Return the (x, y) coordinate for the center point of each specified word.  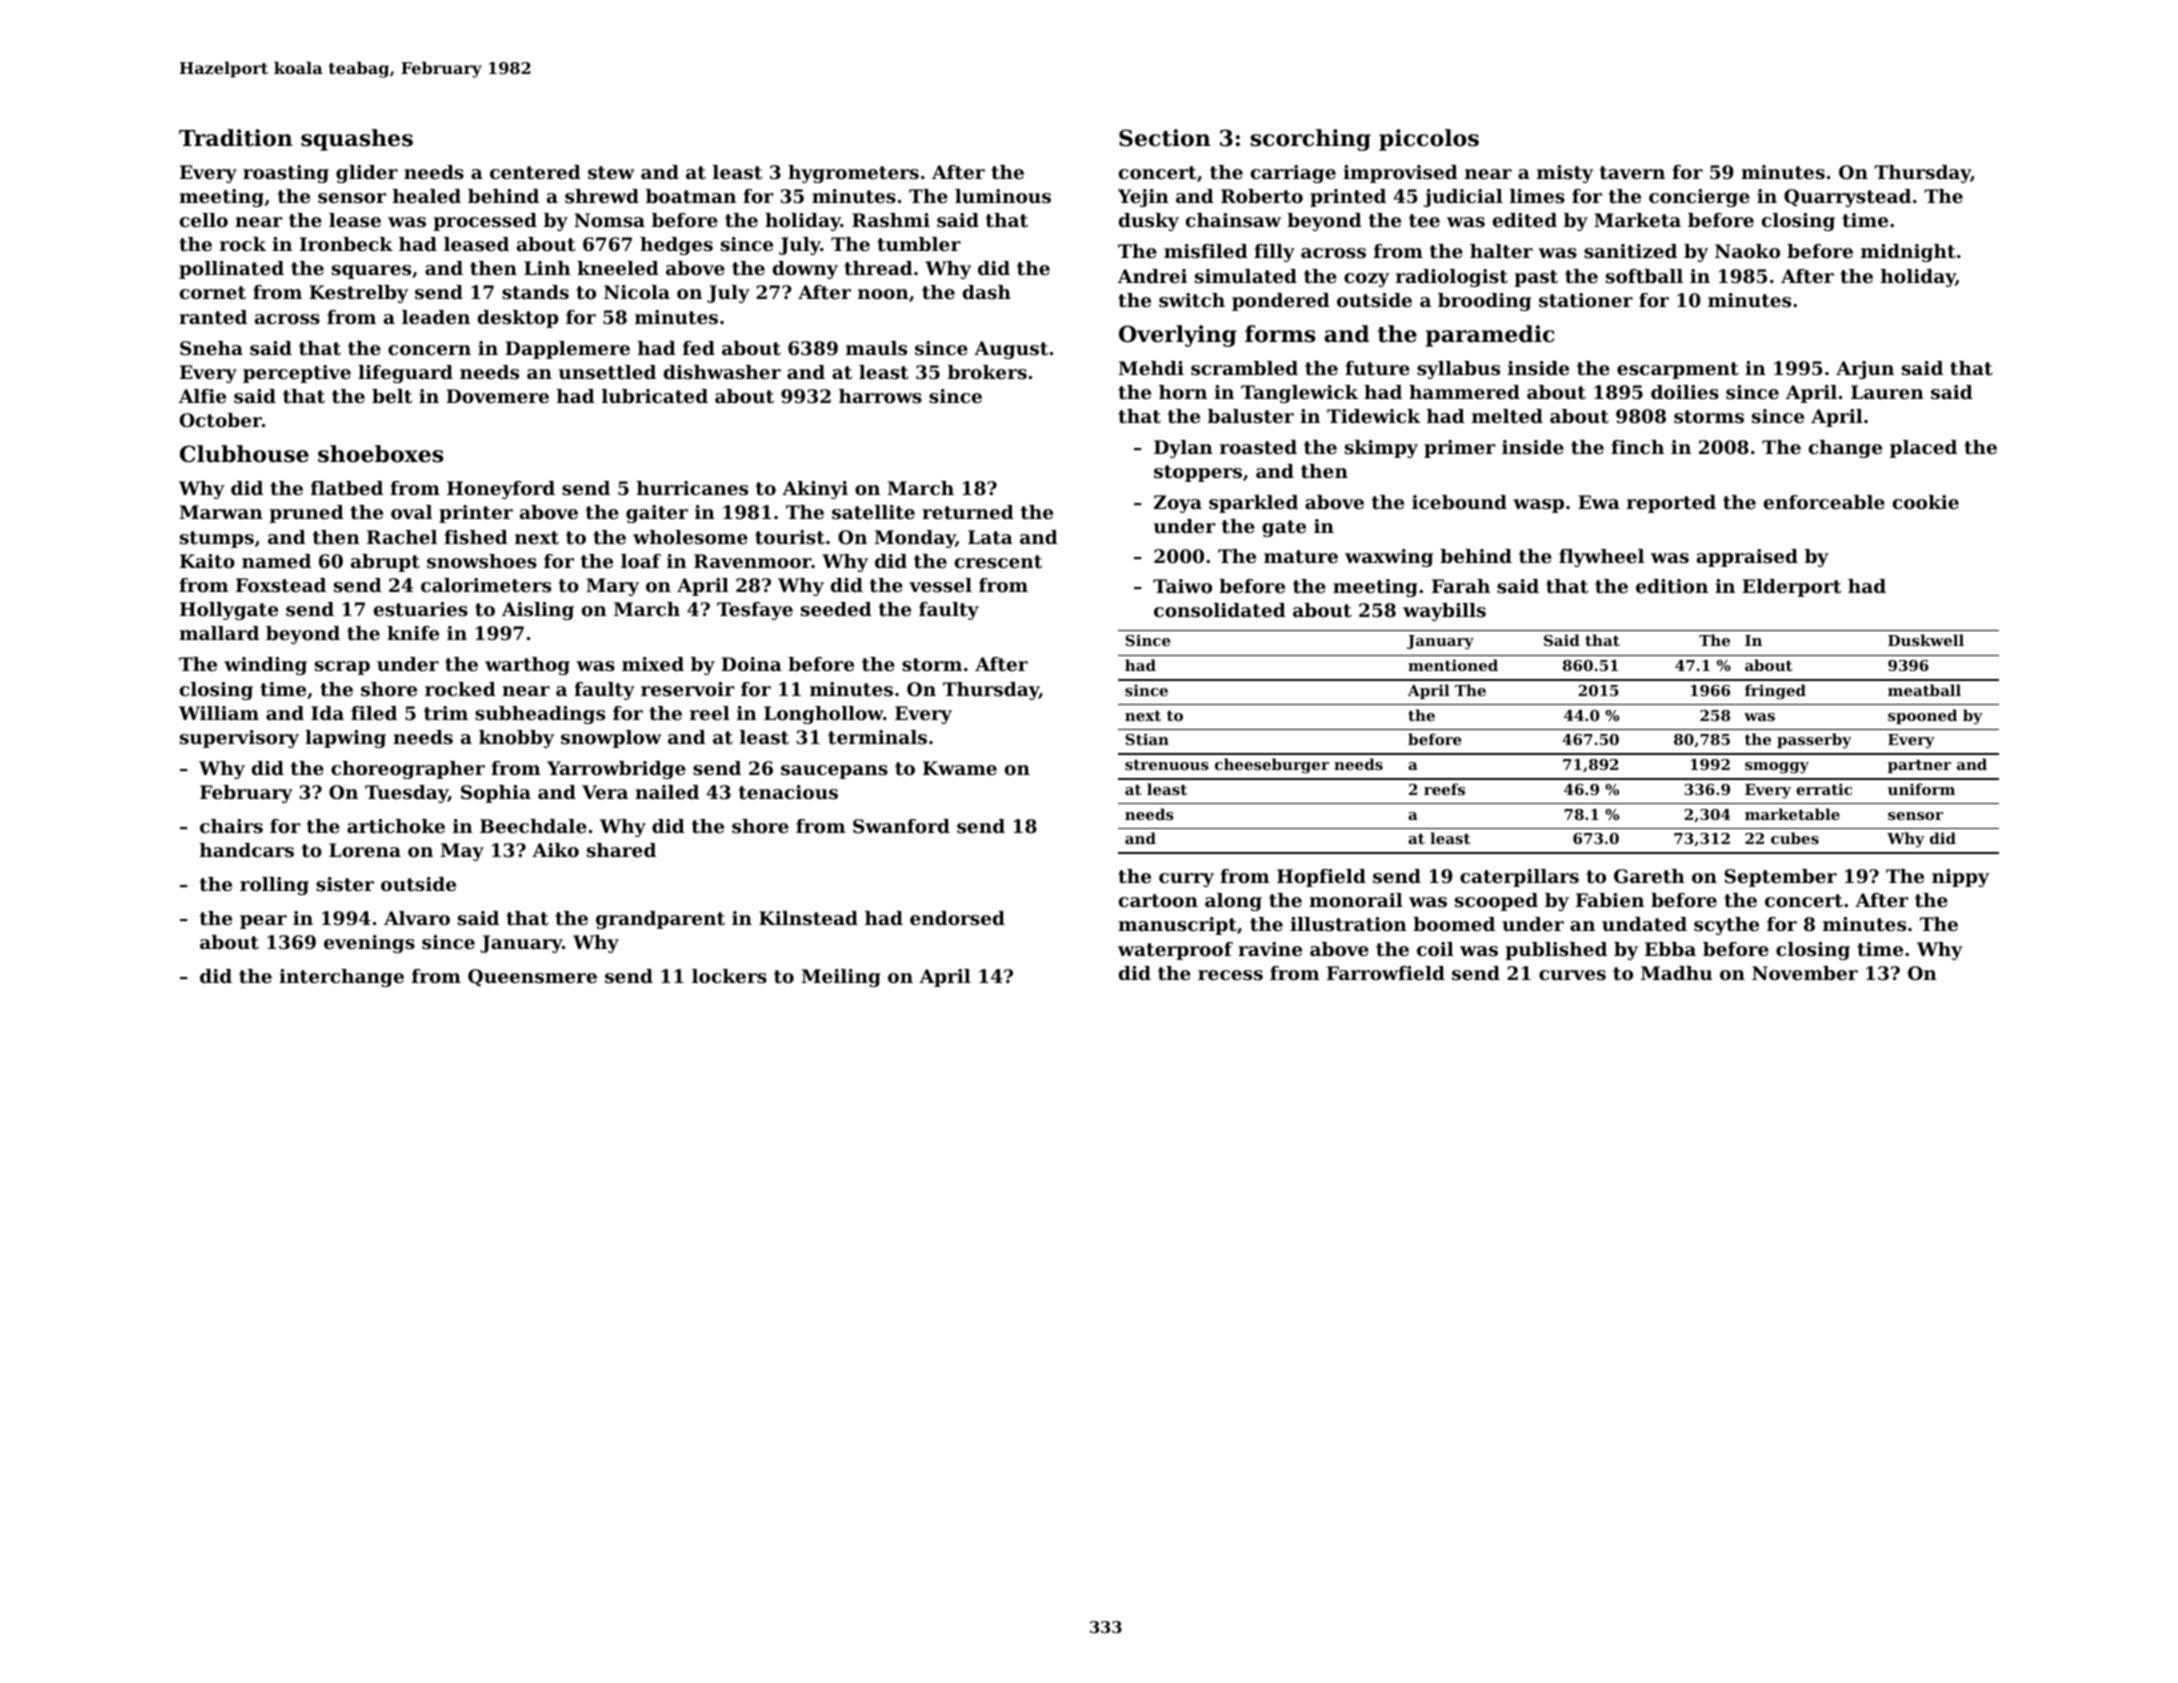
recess (1230, 975)
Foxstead (281, 585)
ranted (213, 317)
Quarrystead (1847, 198)
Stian (1147, 739)
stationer (1586, 300)
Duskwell (1926, 640)
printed (1348, 198)
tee (1424, 221)
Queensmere (532, 978)
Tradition (236, 138)
